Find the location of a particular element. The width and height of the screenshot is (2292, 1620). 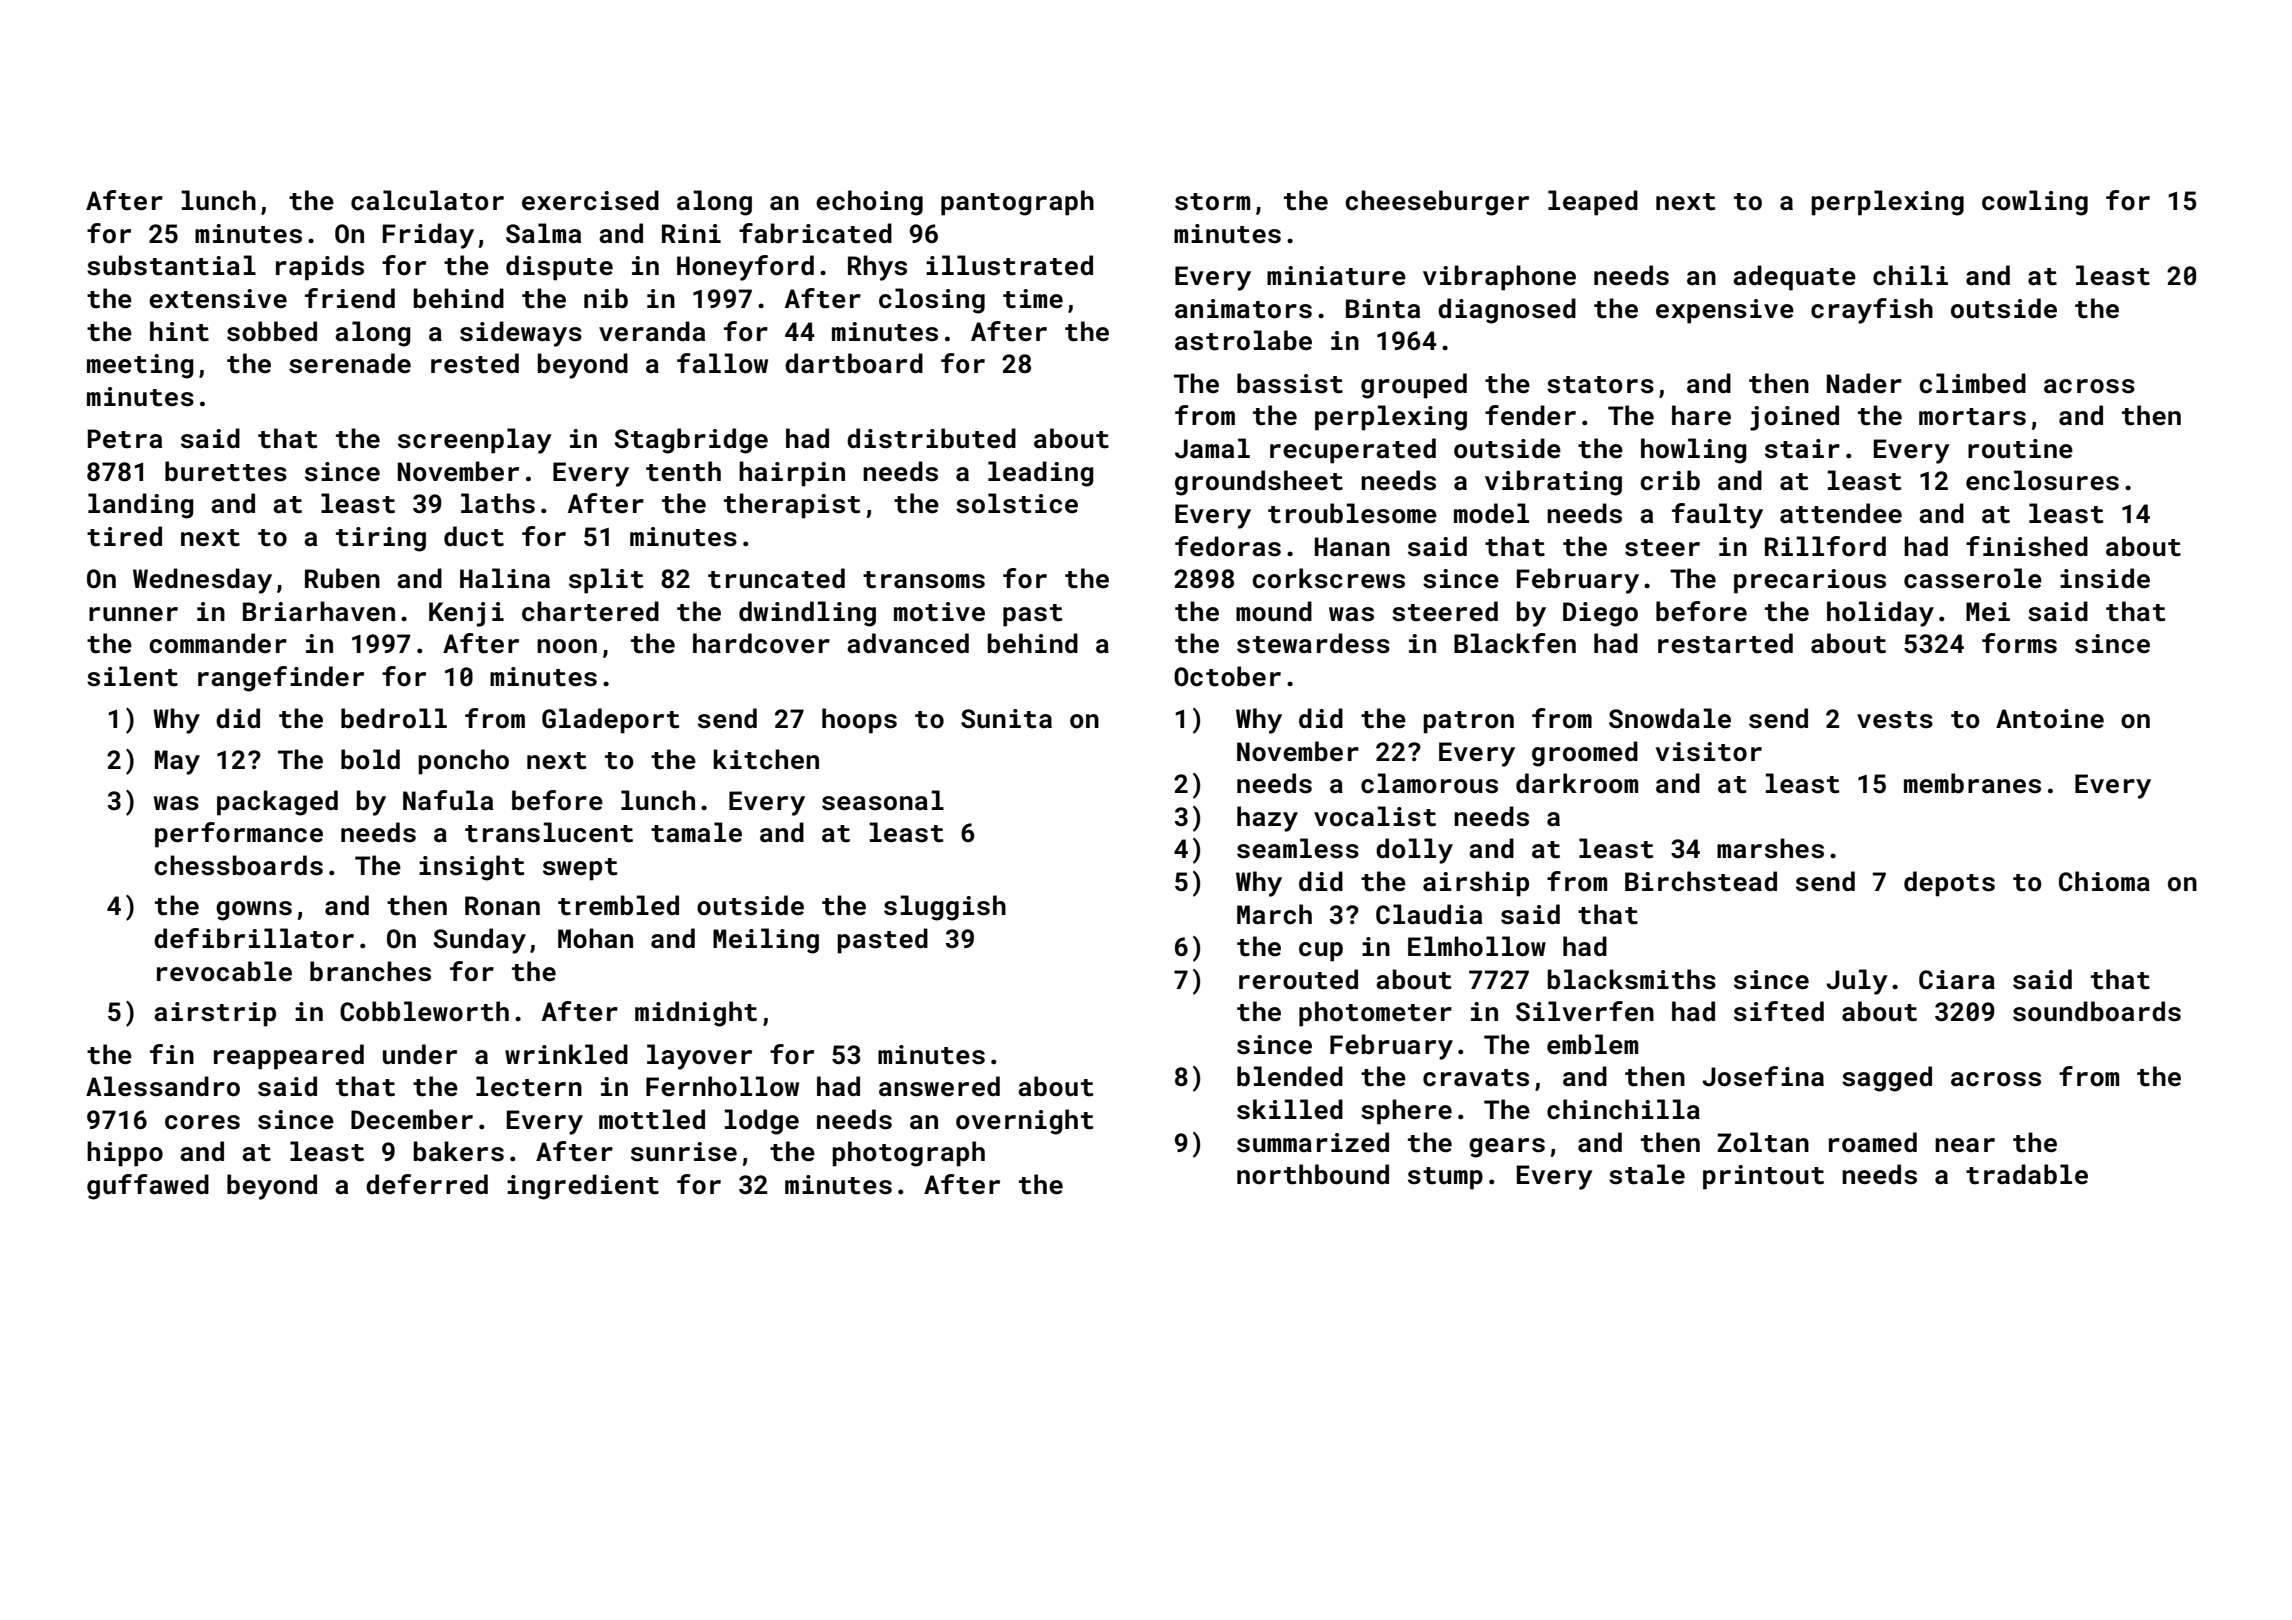

leaped is located at coordinates (1593, 203).
